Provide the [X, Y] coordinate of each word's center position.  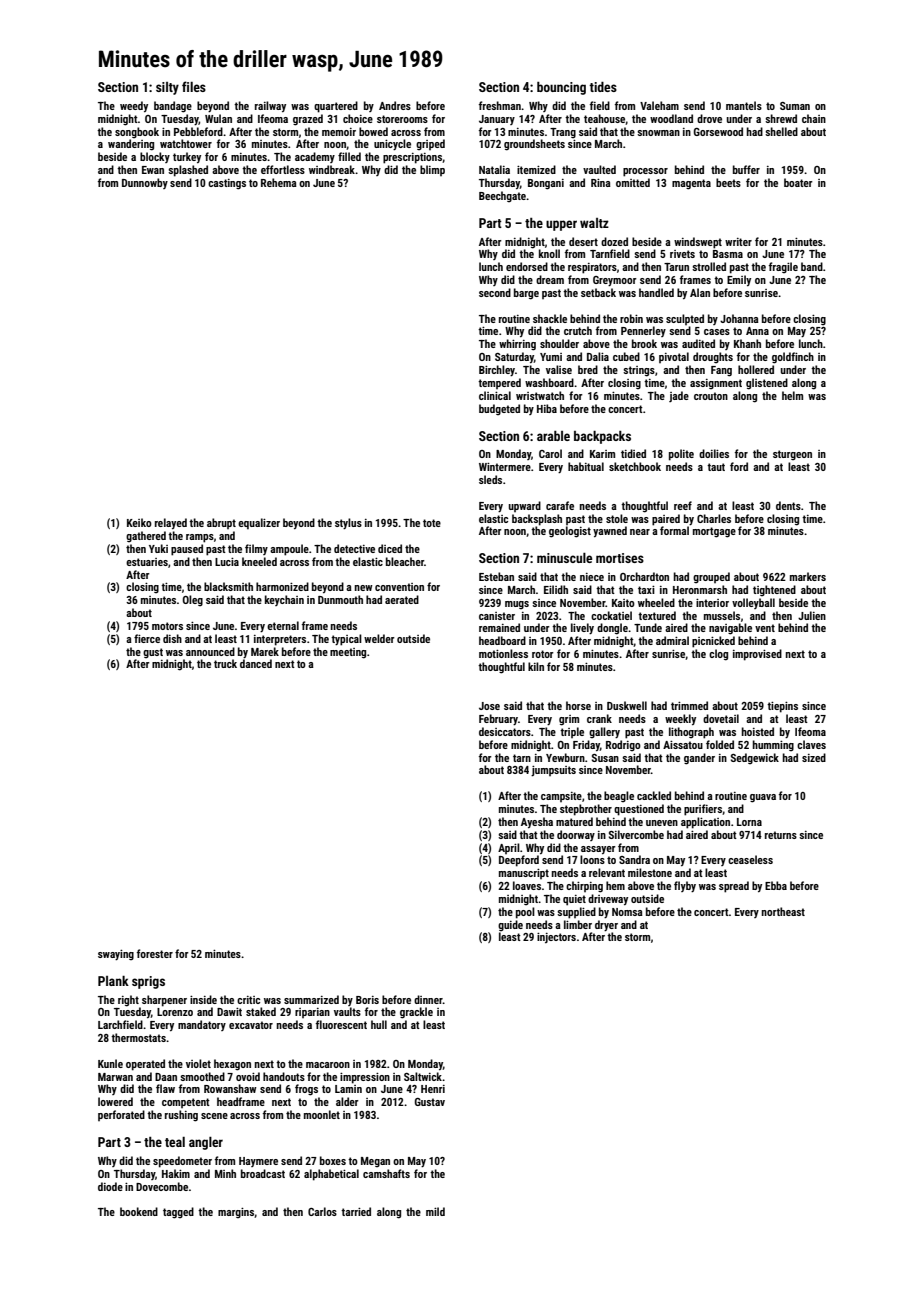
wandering [131, 145]
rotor [543, 654]
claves [811, 744]
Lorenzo [175, 1012]
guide [510, 925]
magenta [691, 184]
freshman [500, 105]
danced [256, 663]
